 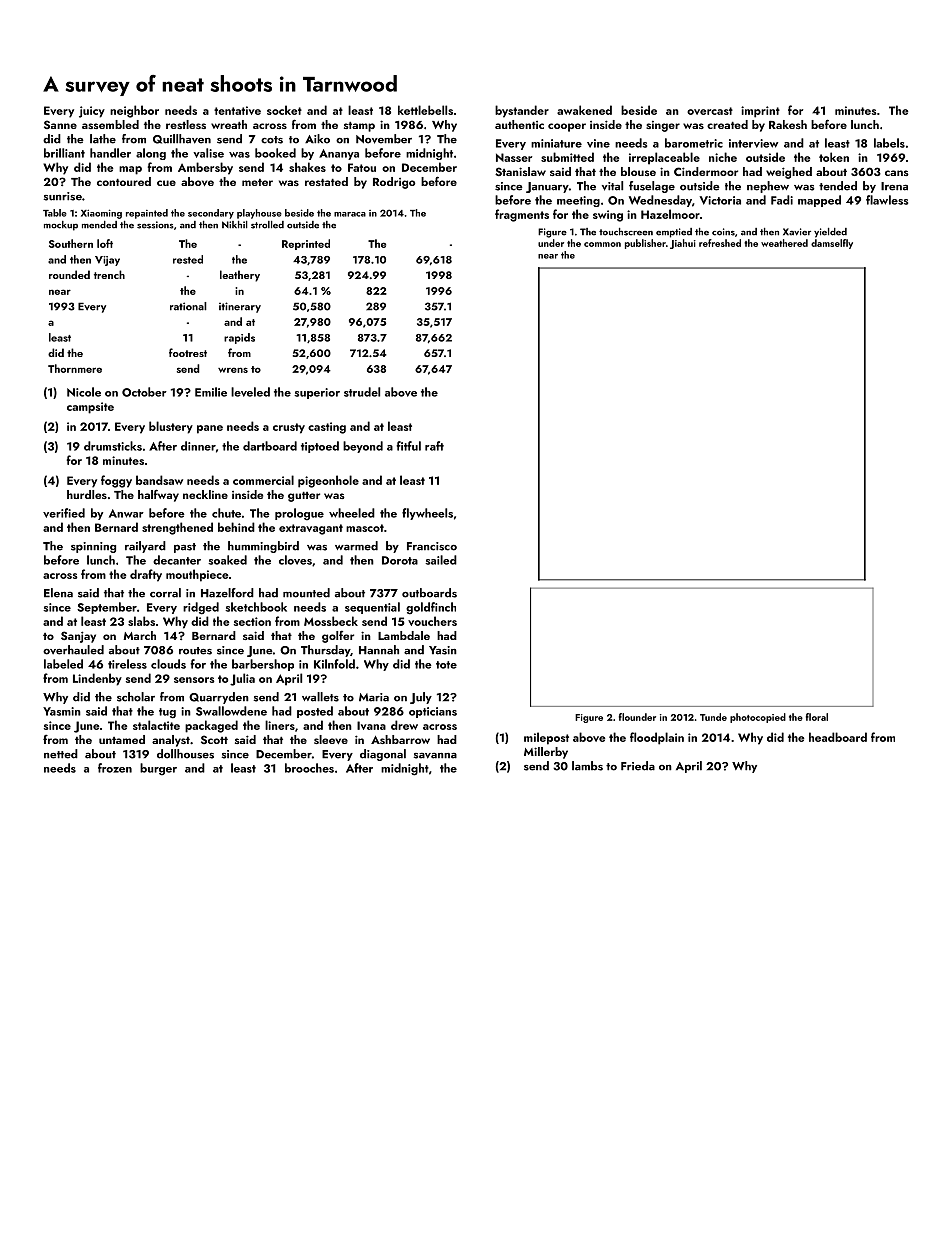 What do you see at coordinates (408, 446) in the screenshot?
I see `fitful` at bounding box center [408, 446].
